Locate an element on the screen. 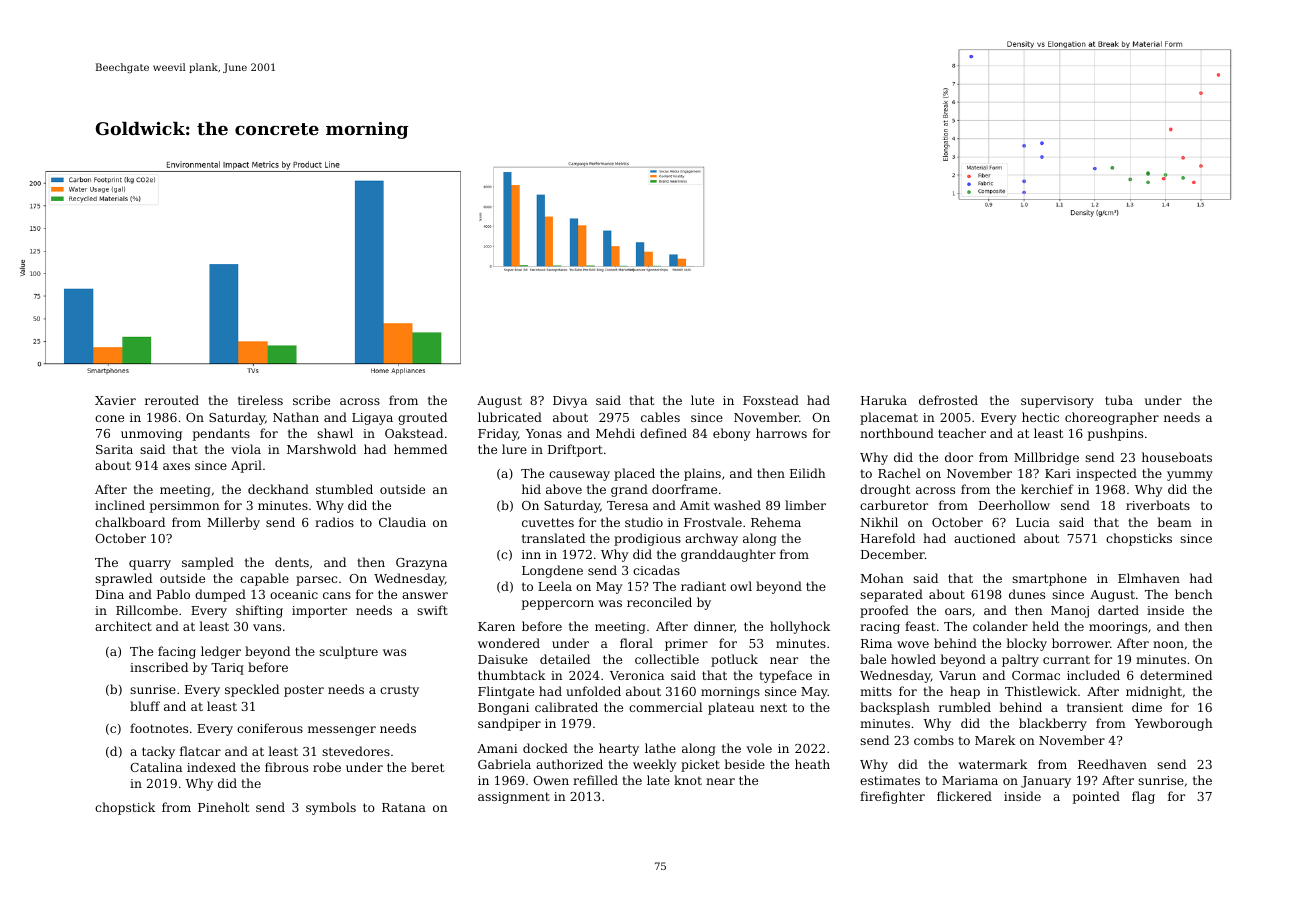 This screenshot has height=924, width=1308. Haruka is located at coordinates (884, 400).
